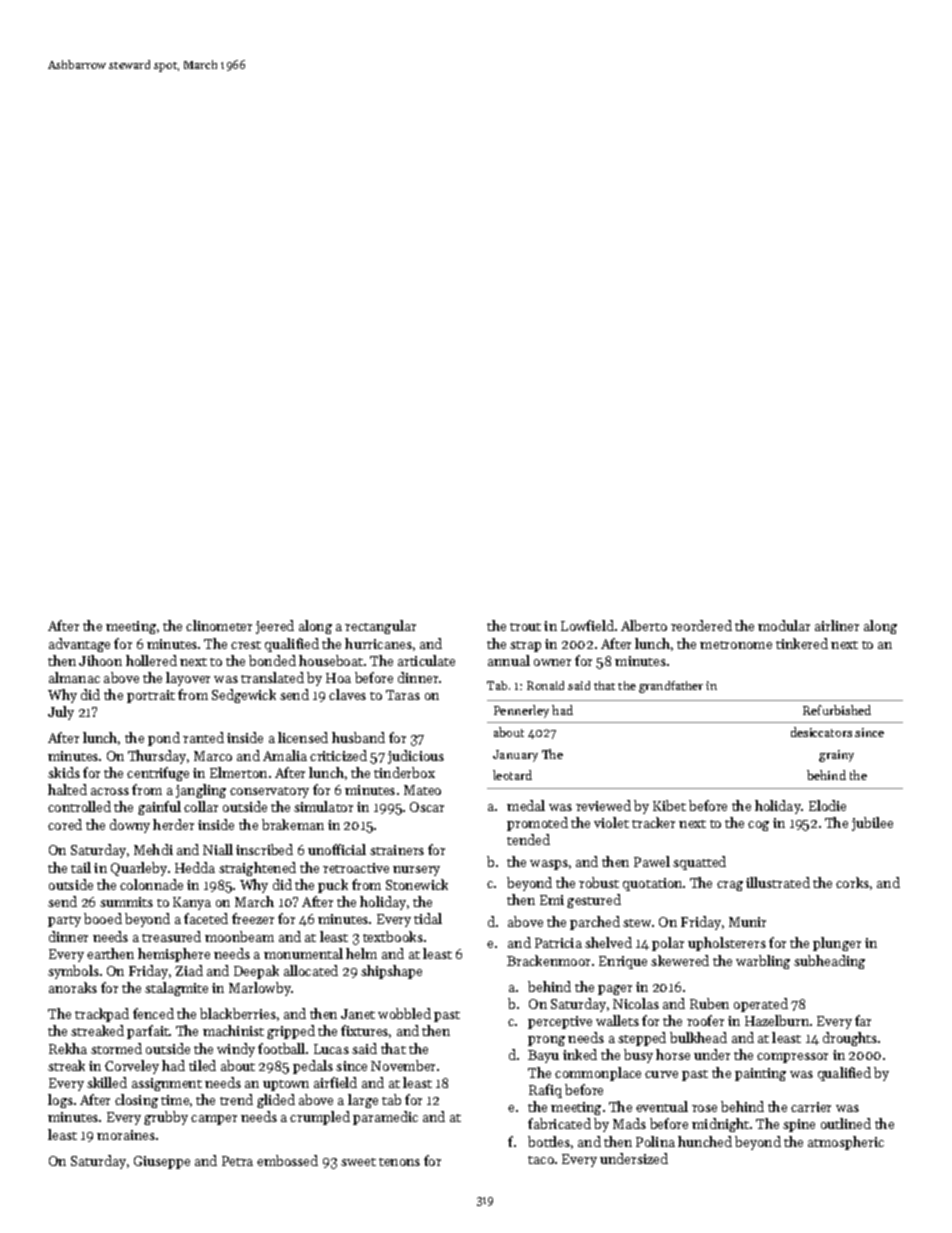 The width and height of the document is (952, 1233). What do you see at coordinates (162, 1162) in the document?
I see `Giuseppe` at bounding box center [162, 1162].
